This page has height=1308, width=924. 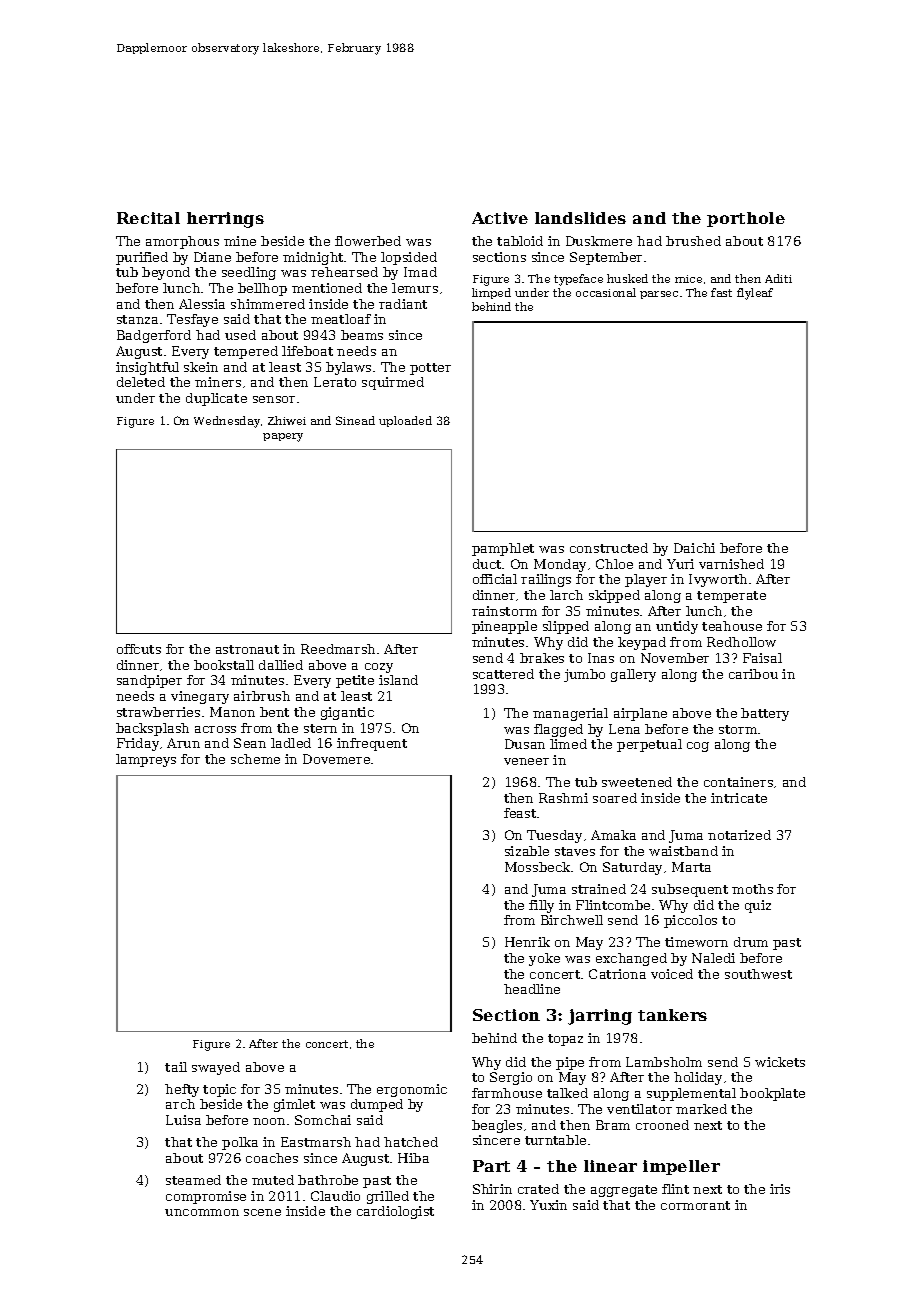 I want to click on player, so click(x=646, y=580).
